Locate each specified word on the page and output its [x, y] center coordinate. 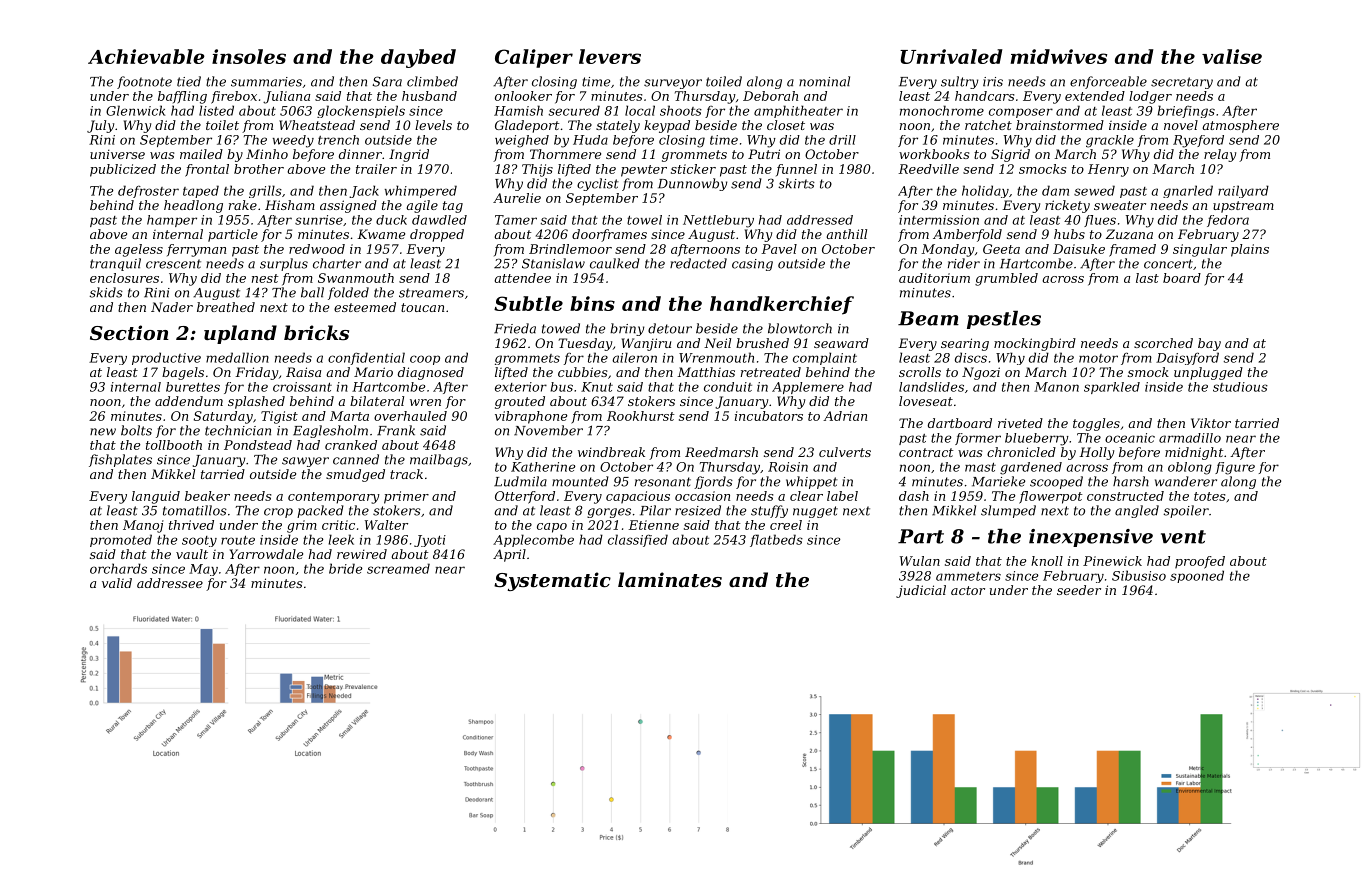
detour [670, 328]
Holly [1096, 453]
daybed [418, 58]
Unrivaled [951, 56]
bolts [136, 430]
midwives [1058, 56]
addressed [820, 220]
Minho [267, 154]
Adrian [845, 416]
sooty [199, 541]
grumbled [1006, 279]
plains [1250, 250]
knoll [1047, 561]
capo [552, 528]
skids [106, 292]
